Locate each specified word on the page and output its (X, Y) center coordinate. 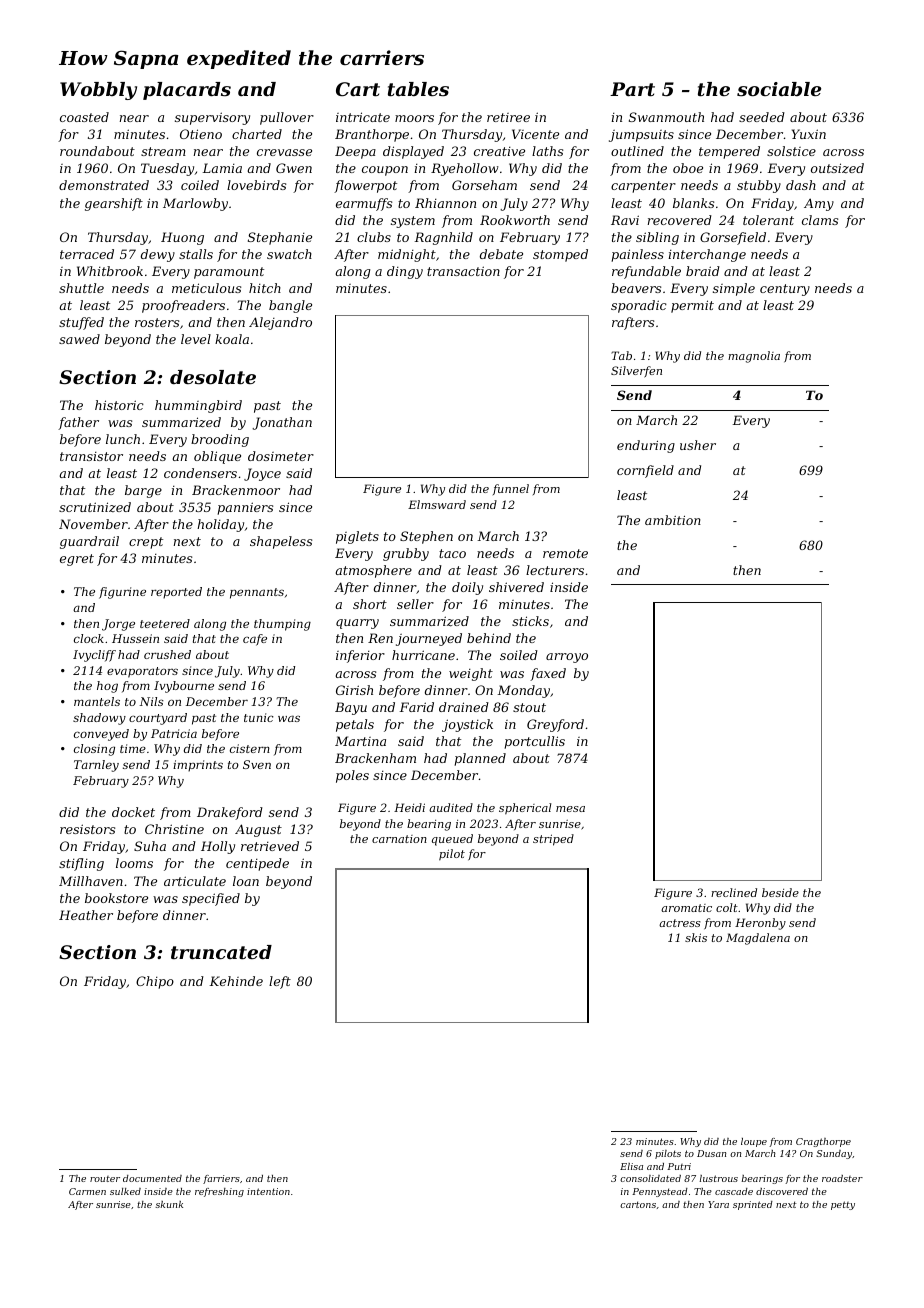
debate (501, 254)
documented (152, 1178)
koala (232, 339)
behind (489, 638)
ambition (673, 520)
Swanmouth (666, 117)
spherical (525, 809)
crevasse (284, 152)
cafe (255, 640)
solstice (791, 151)
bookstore (116, 898)
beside (780, 892)
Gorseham (484, 185)
